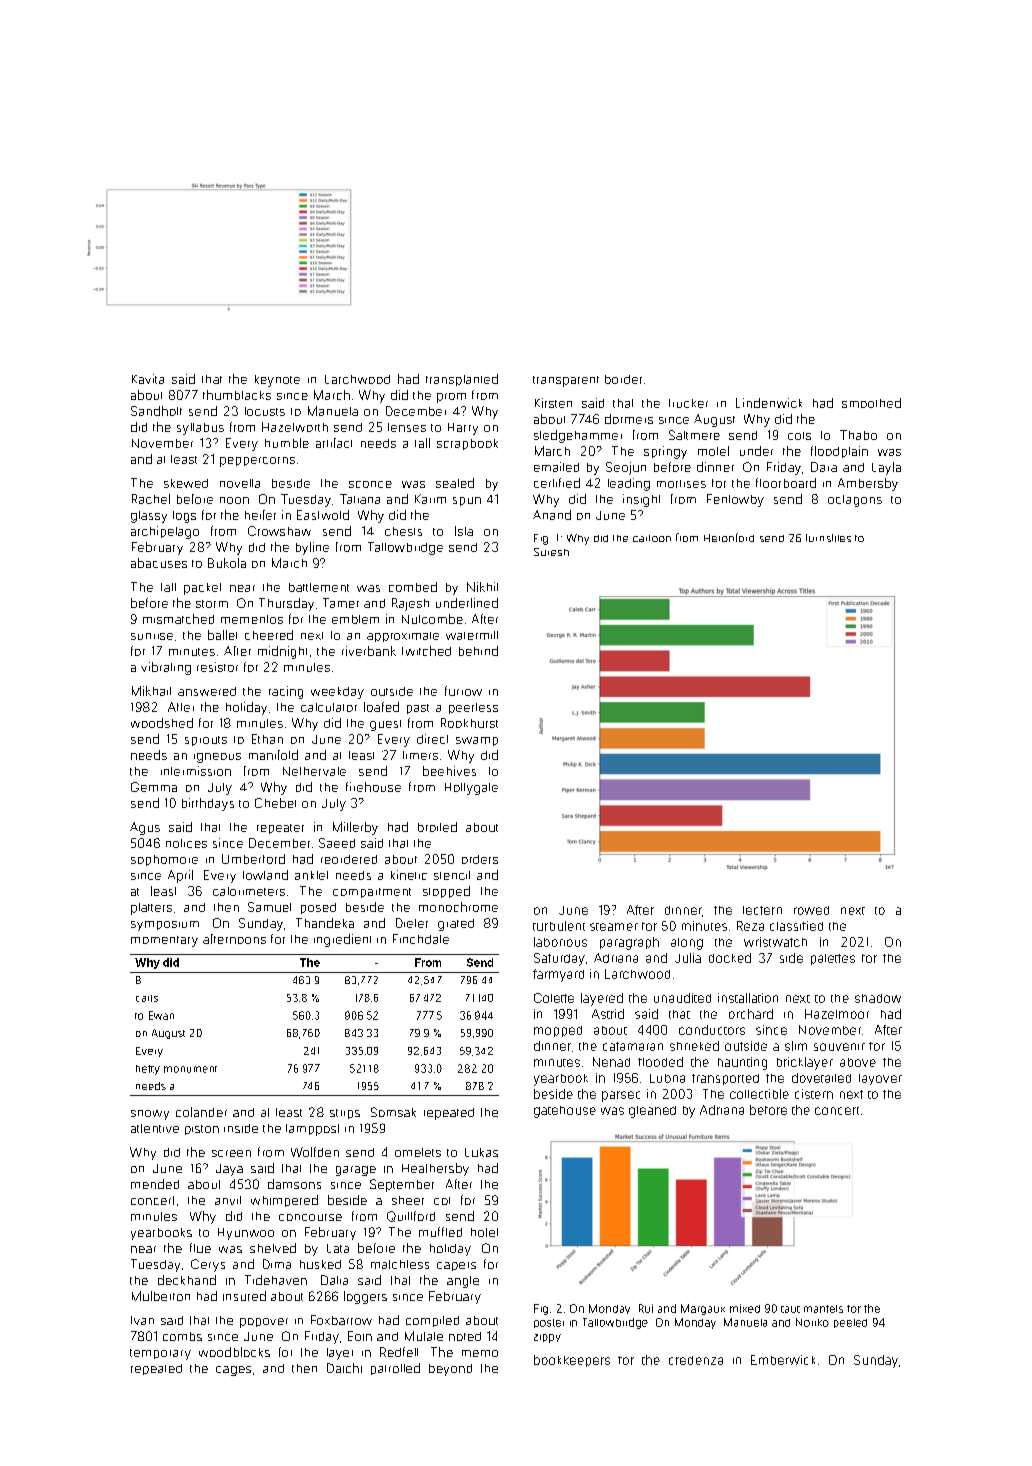 The height and width of the document is (1466, 1032). What do you see at coordinates (799, 436) in the document?
I see `cots` at bounding box center [799, 436].
